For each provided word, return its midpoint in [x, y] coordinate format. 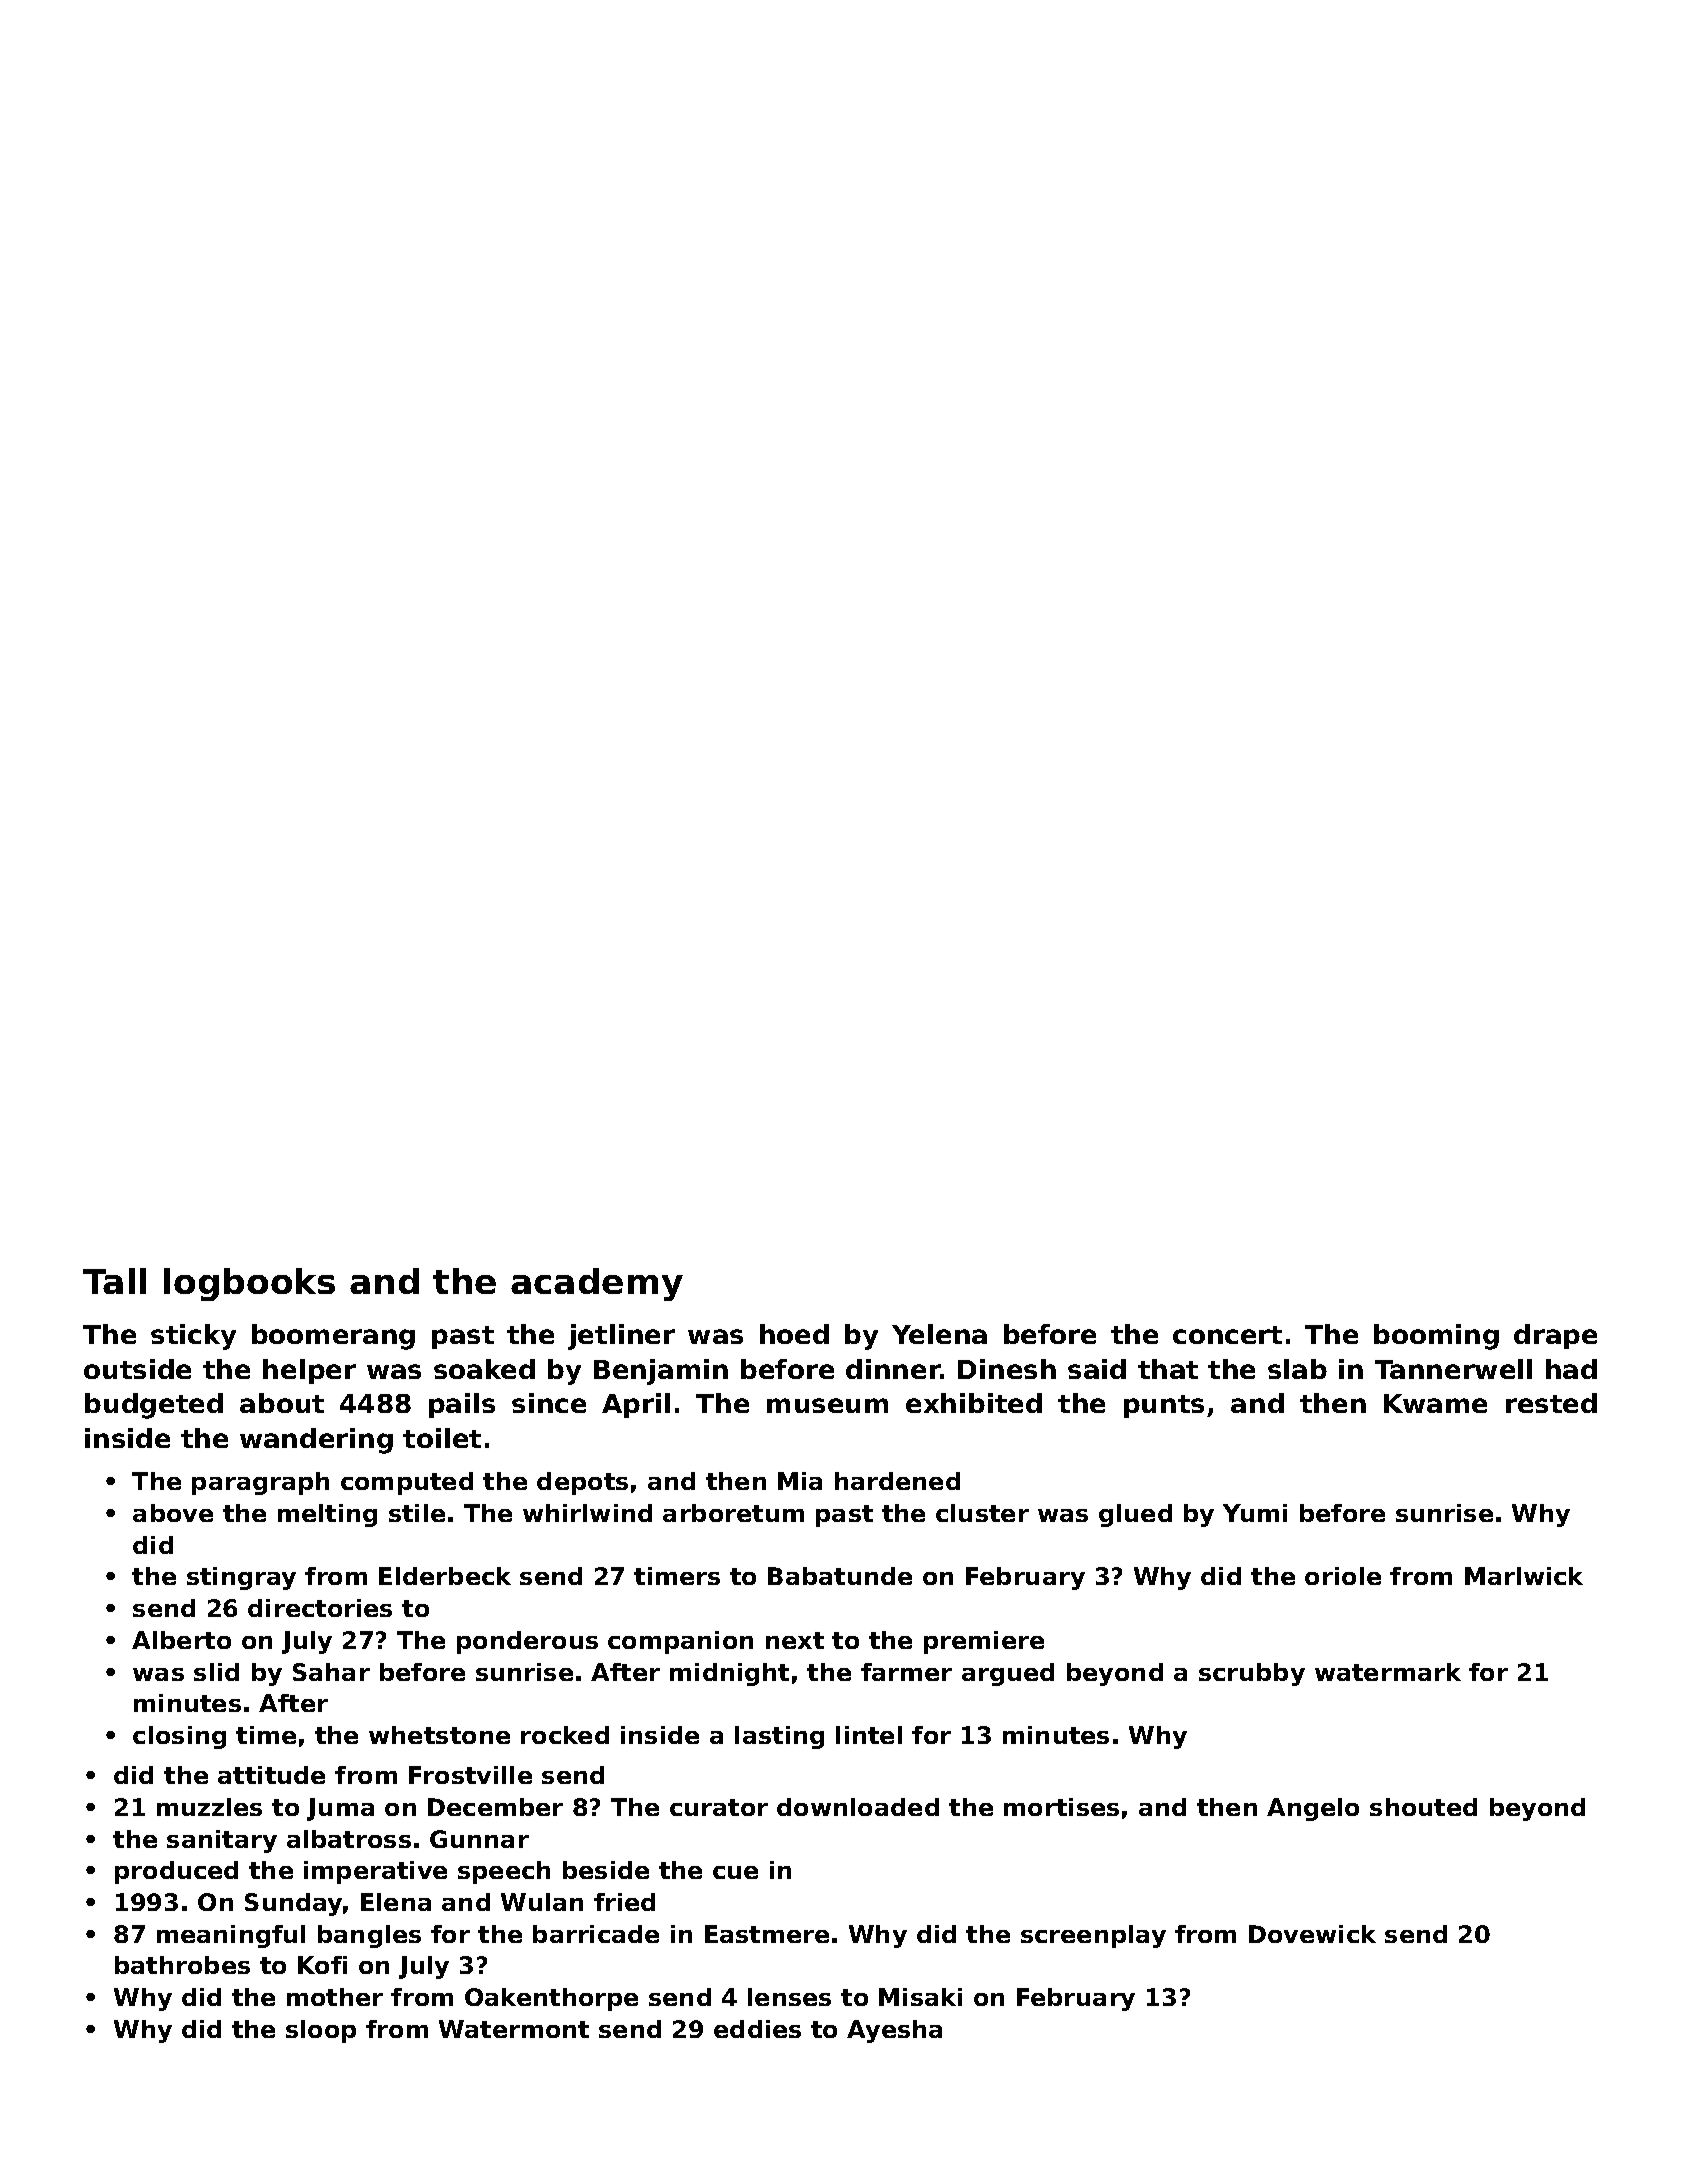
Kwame [1435, 1403]
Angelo [1313, 1809]
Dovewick [1312, 1934]
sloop [321, 2031]
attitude [271, 1775]
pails [462, 1405]
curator [719, 1807]
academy [597, 1284]
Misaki [920, 1997]
